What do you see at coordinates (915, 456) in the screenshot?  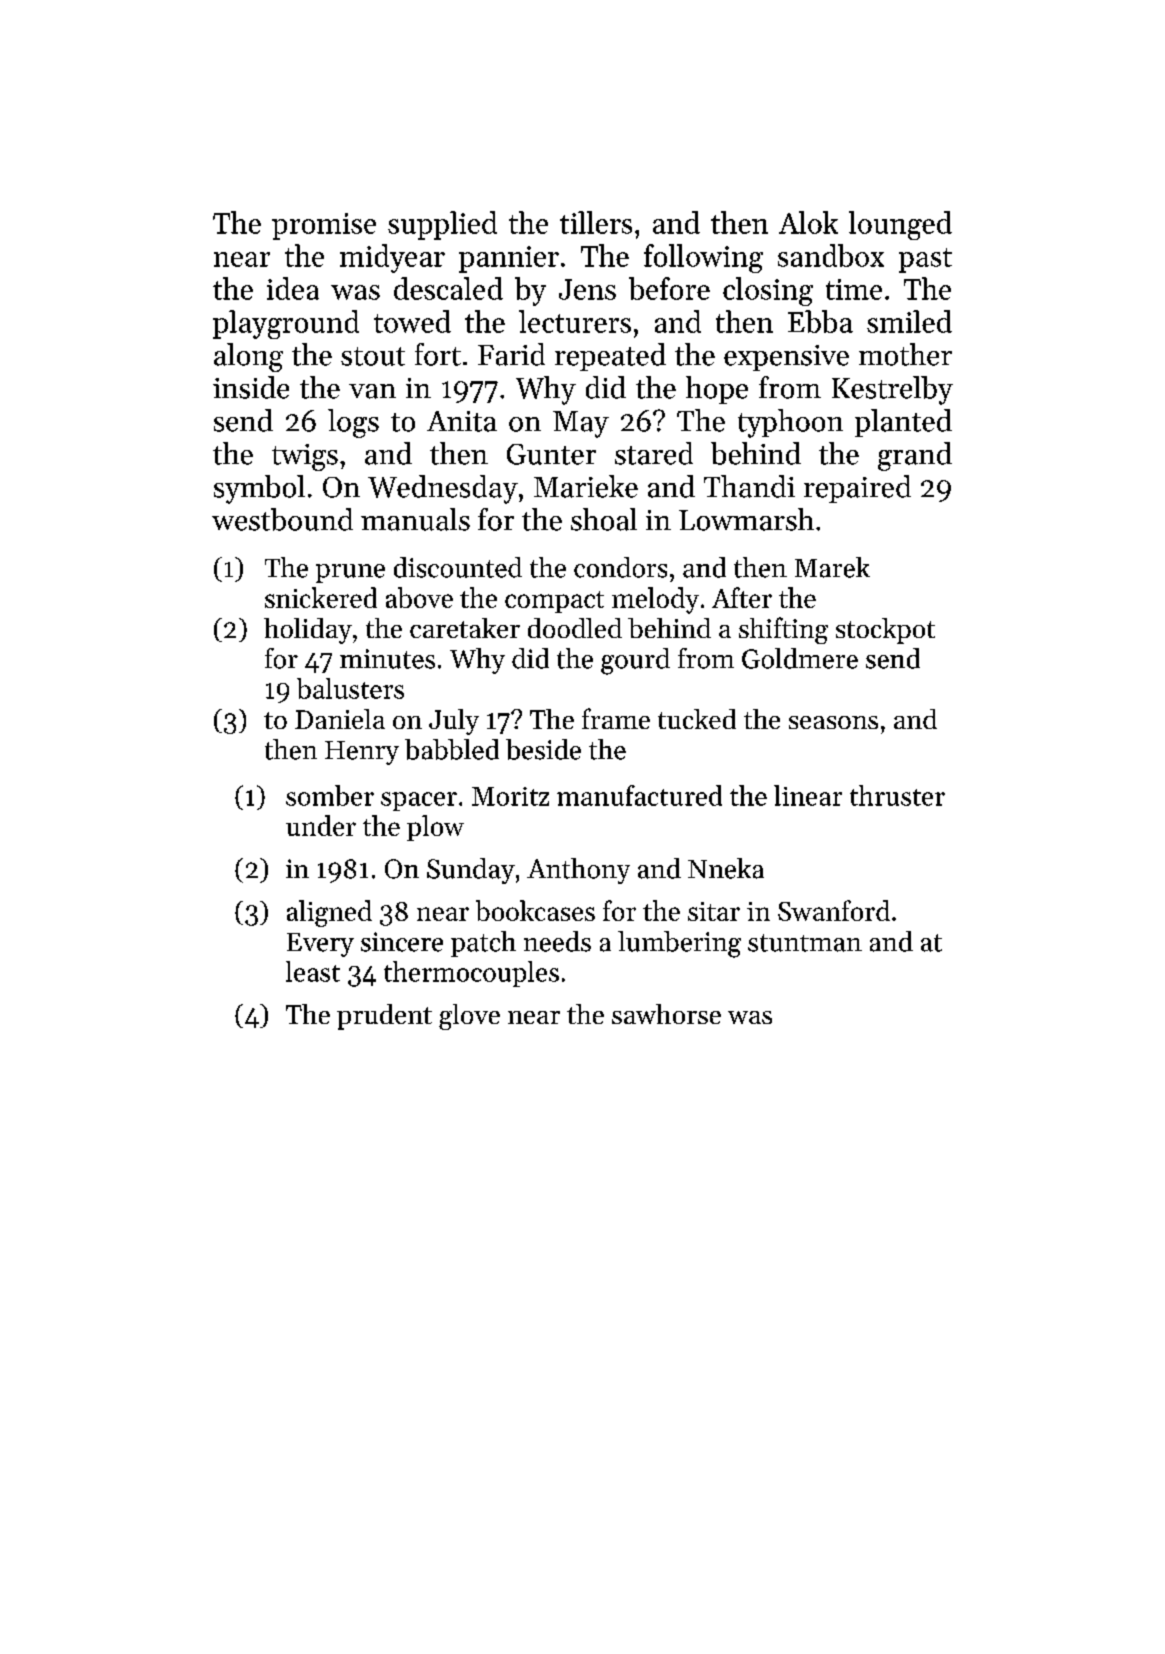 I see `grand` at bounding box center [915, 456].
